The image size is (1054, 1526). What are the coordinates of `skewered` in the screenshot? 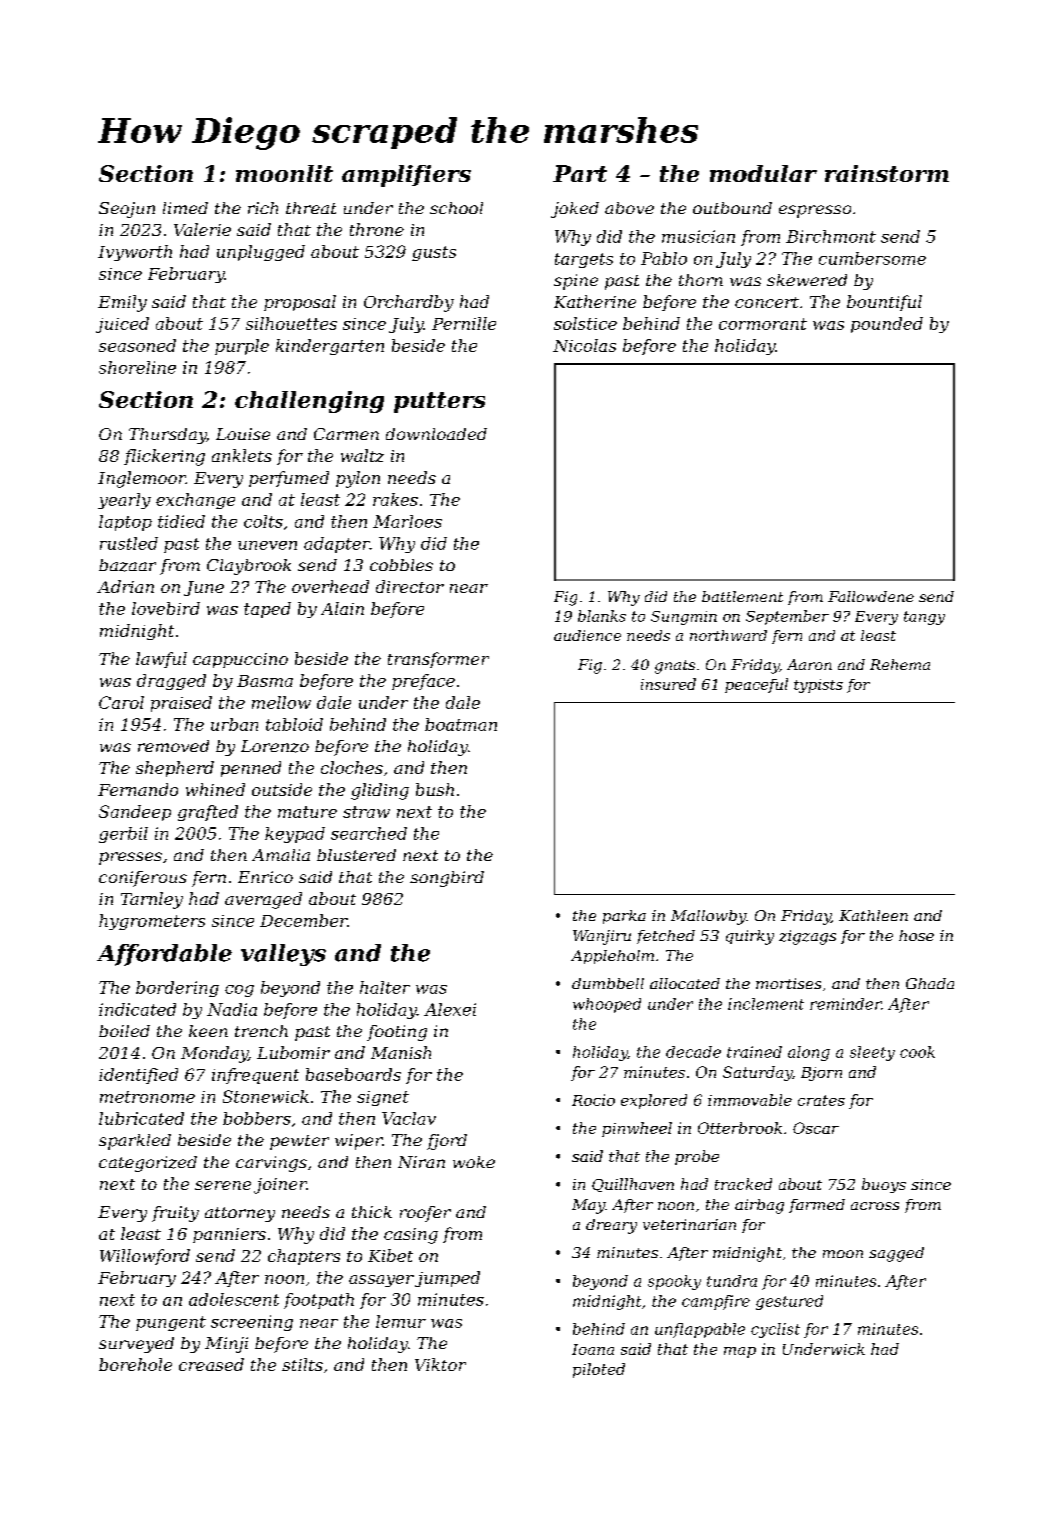 It's located at (807, 280).
